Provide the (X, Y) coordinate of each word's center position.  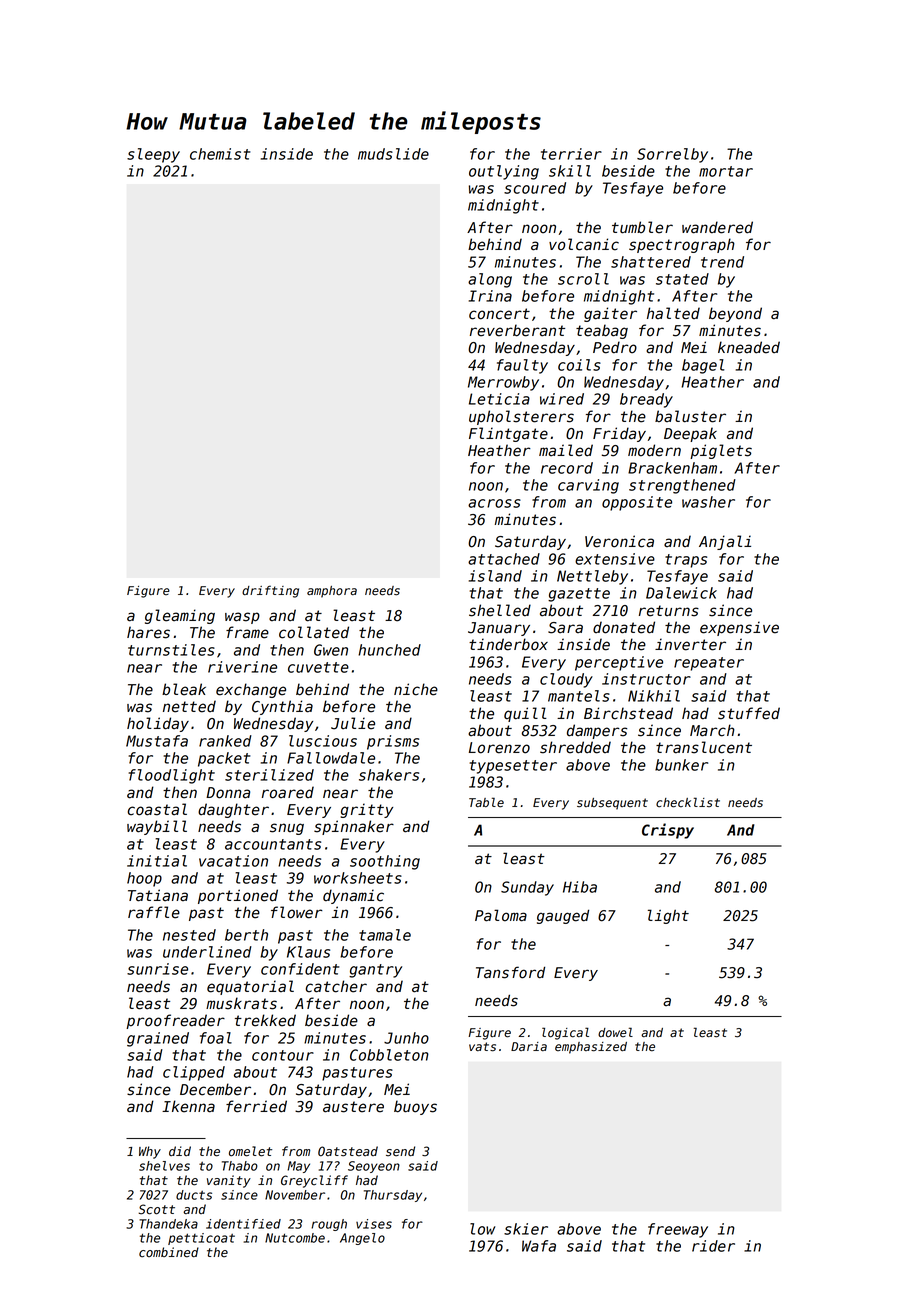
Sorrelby (672, 155)
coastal (157, 809)
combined (169, 1252)
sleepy (153, 155)
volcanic (584, 244)
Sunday (527, 888)
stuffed (749, 713)
